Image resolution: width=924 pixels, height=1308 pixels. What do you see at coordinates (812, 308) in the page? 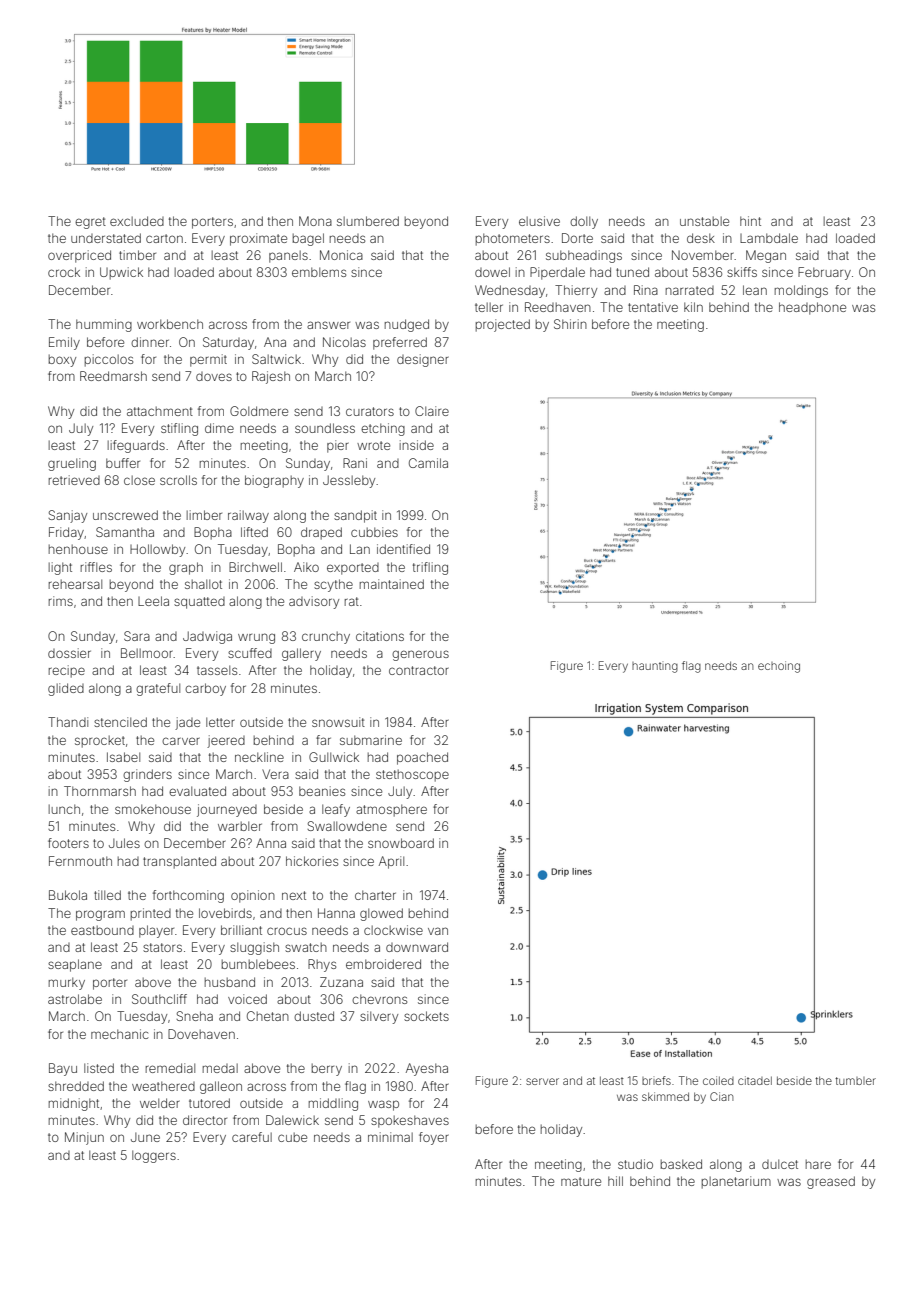
I see `headphone` at bounding box center [812, 308].
